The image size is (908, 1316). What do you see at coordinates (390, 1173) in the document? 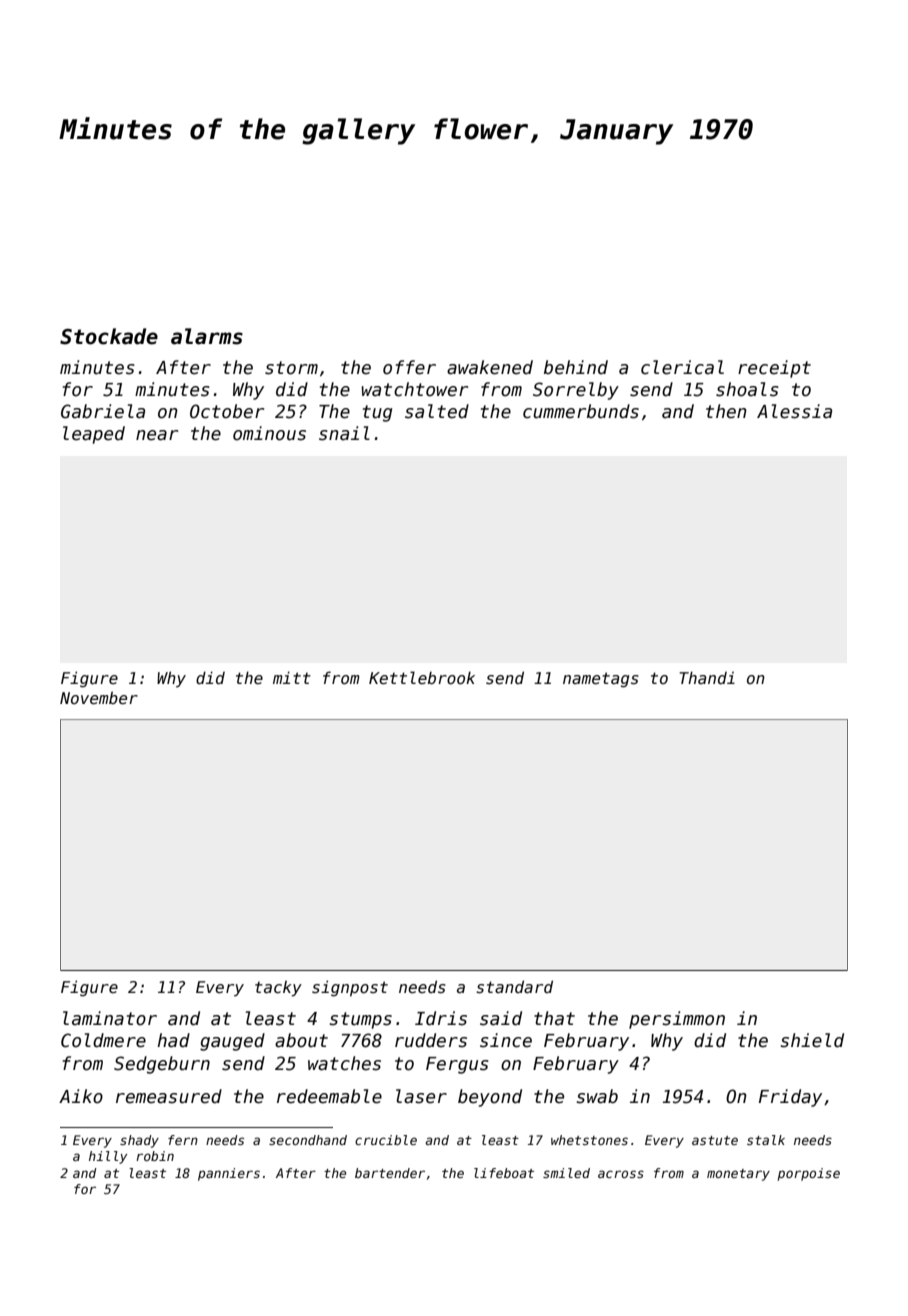
I see `bartender` at bounding box center [390, 1173].
